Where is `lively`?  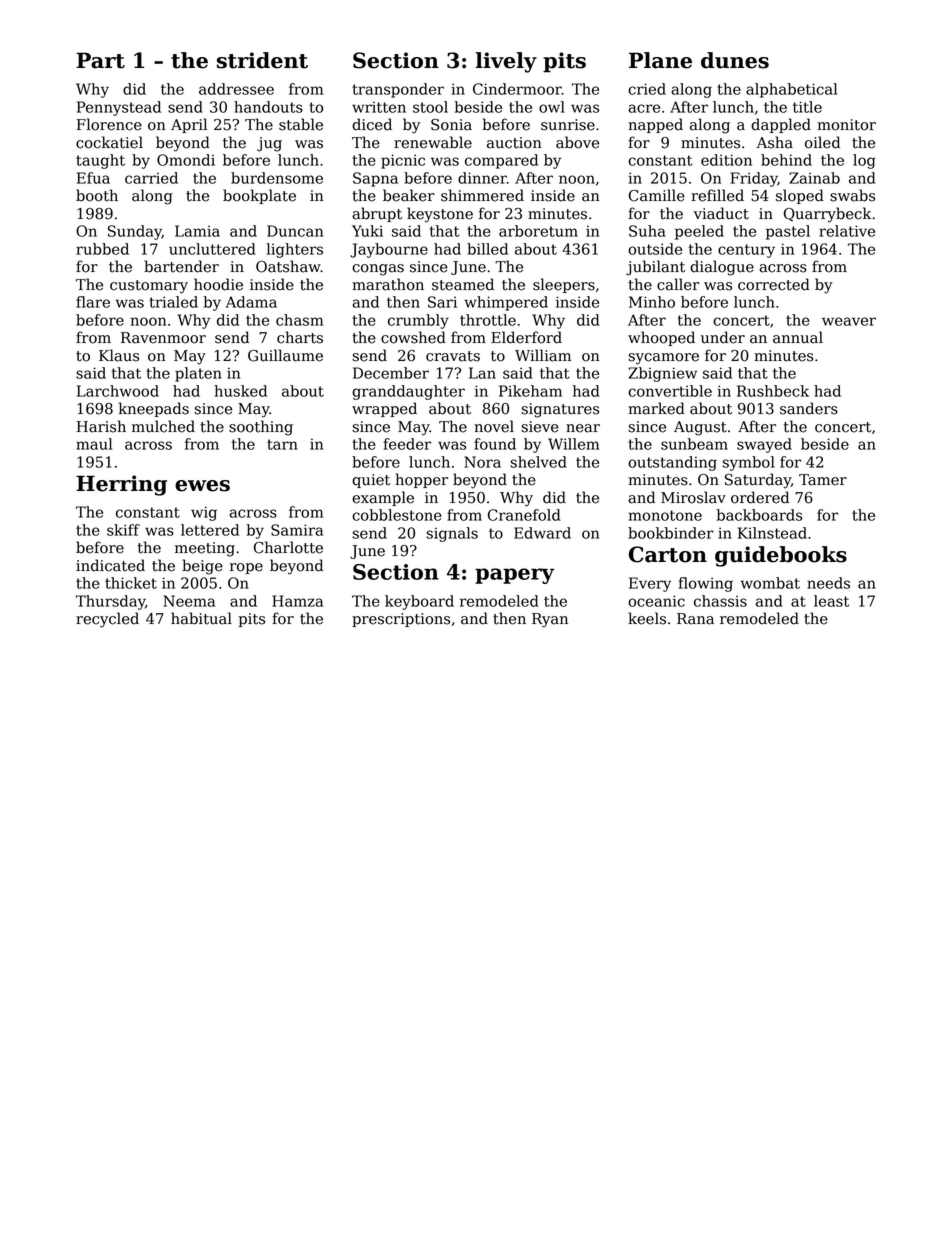 lively is located at coordinates (506, 62).
